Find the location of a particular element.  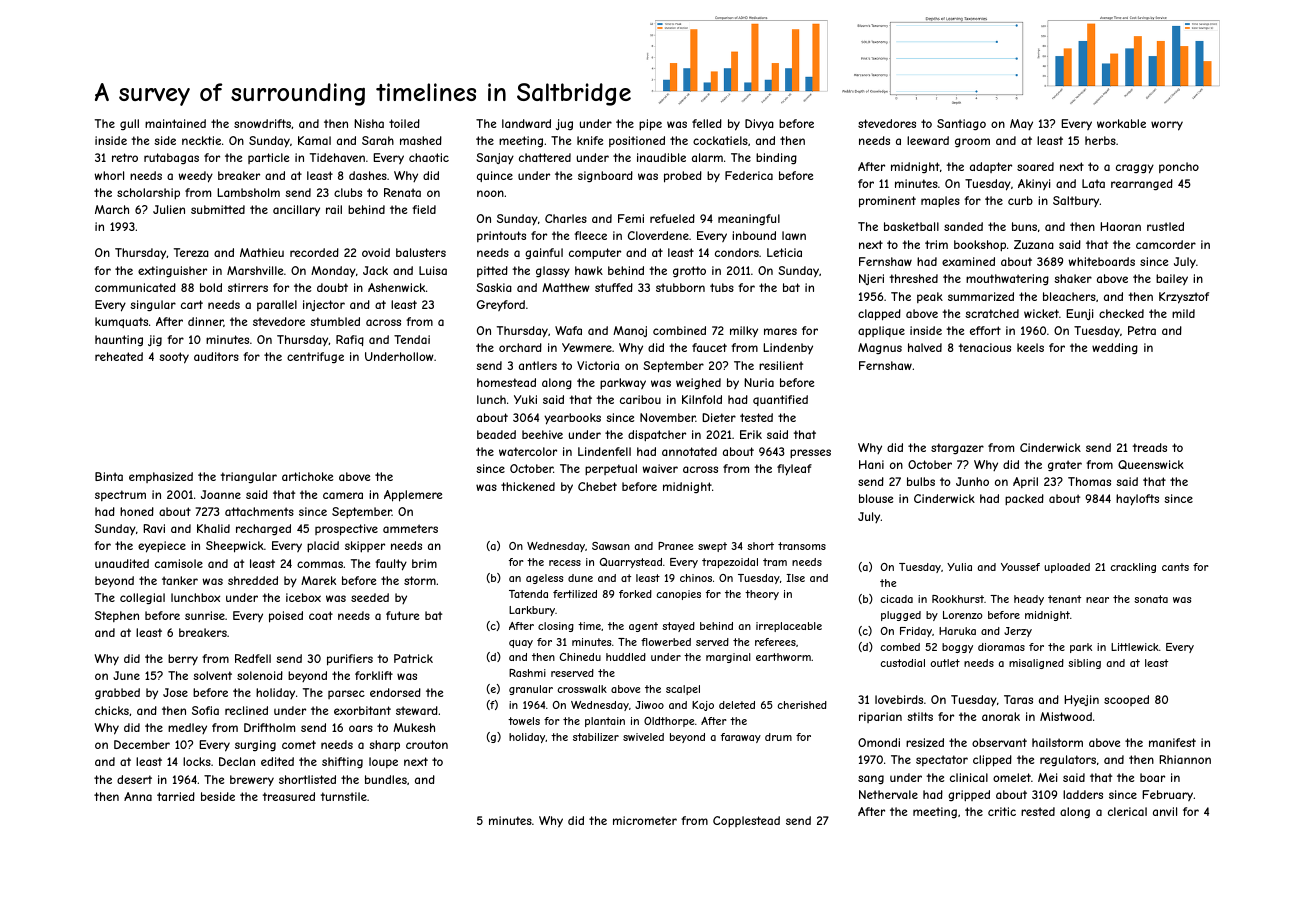

haunting is located at coordinates (119, 340).
